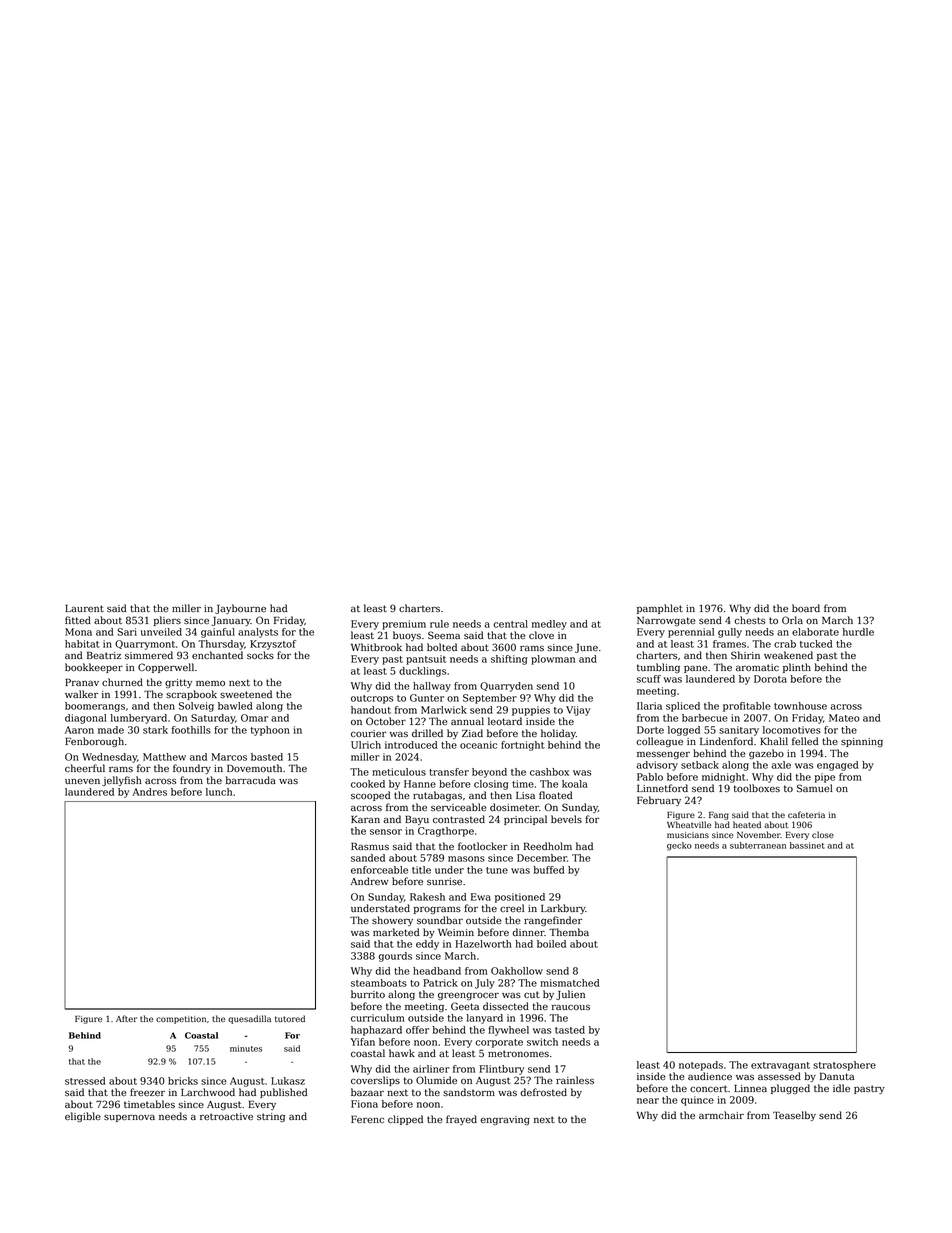 The height and width of the page is (1233, 952). I want to click on hurdle, so click(858, 632).
